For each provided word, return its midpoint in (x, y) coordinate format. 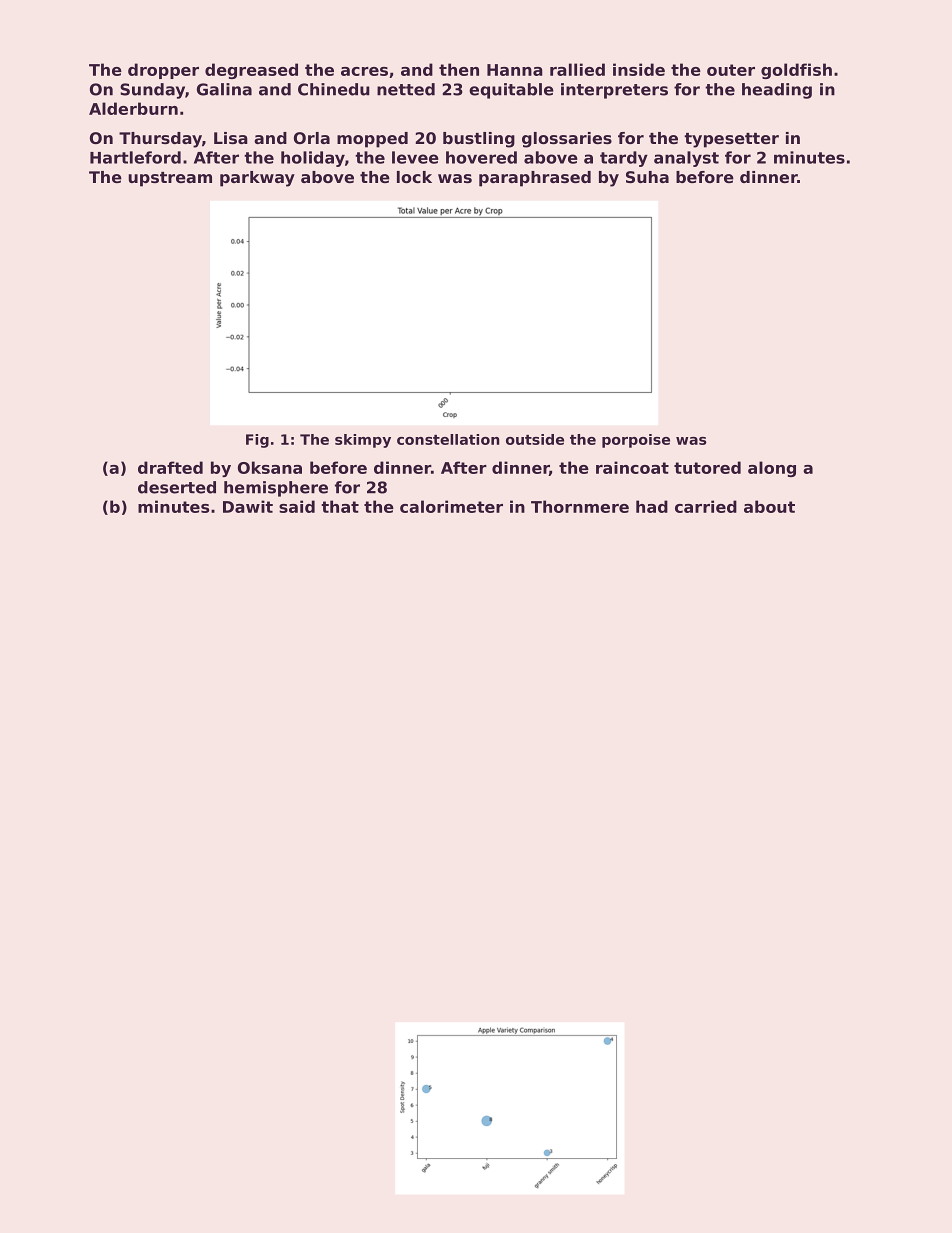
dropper (163, 71)
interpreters (614, 91)
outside (535, 439)
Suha (647, 177)
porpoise (636, 441)
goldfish (796, 71)
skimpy (363, 441)
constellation (448, 439)
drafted (170, 467)
